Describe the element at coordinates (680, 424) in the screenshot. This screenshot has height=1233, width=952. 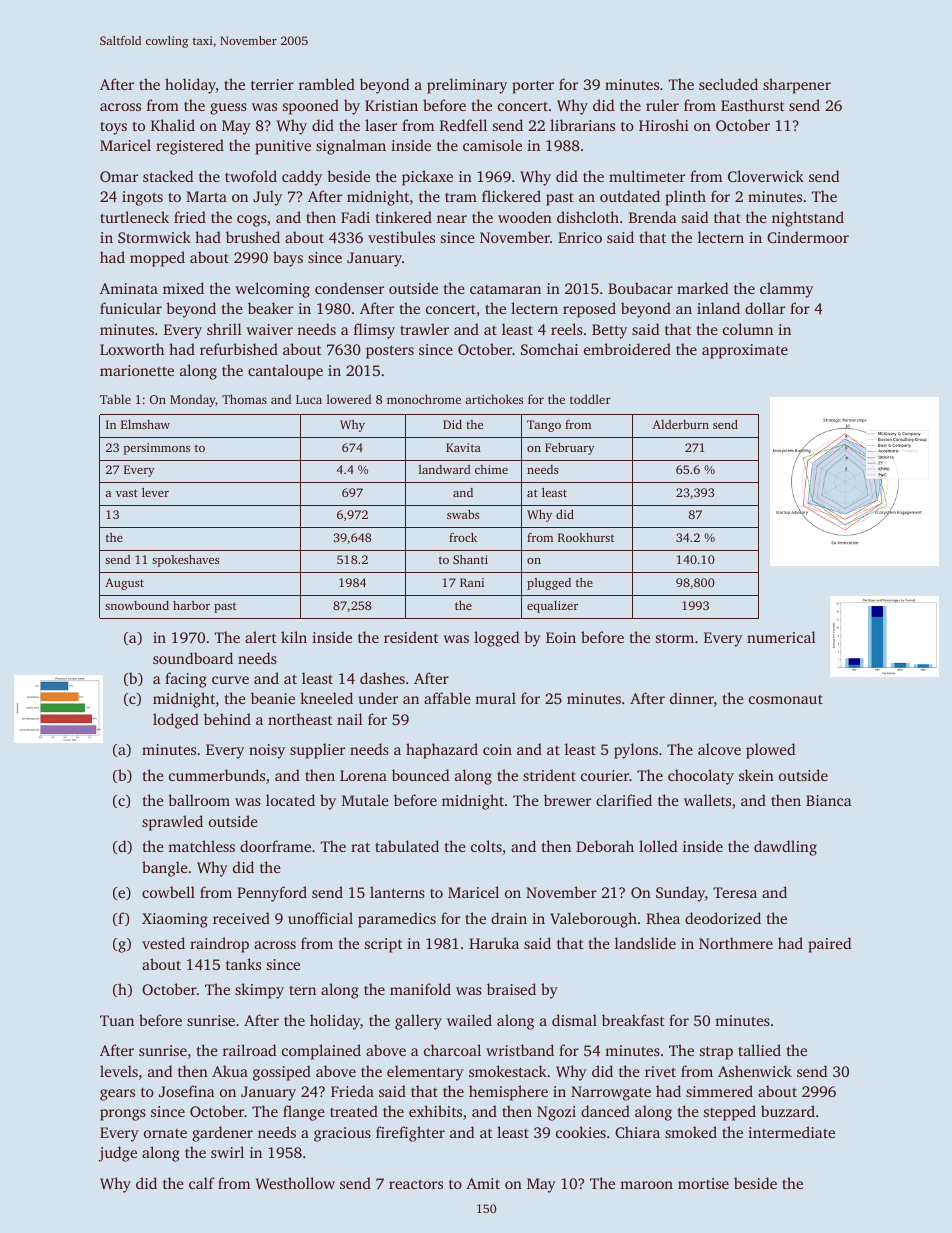
I see `Alderburn` at that location.
